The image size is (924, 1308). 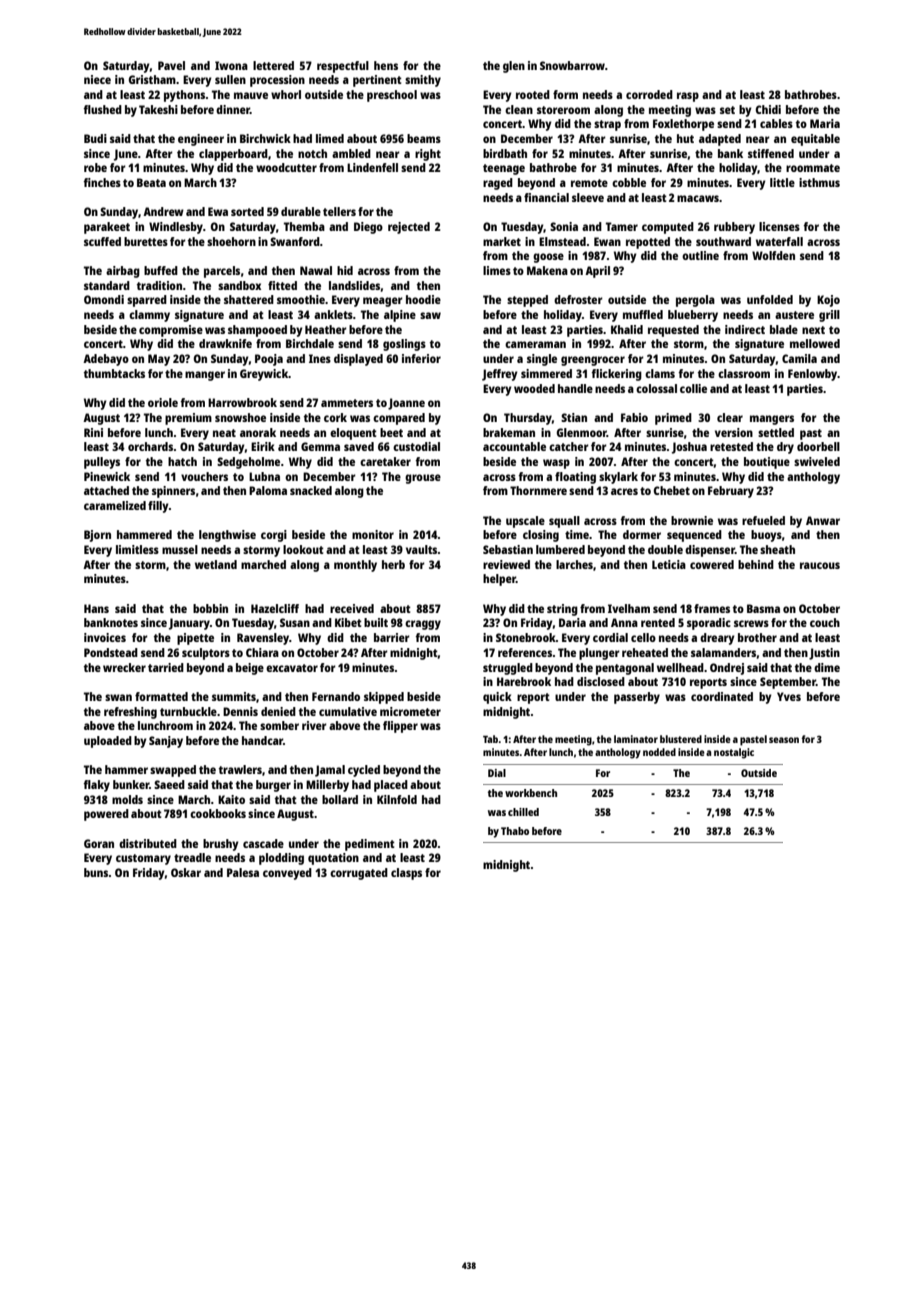 I want to click on displayed, so click(x=358, y=360).
